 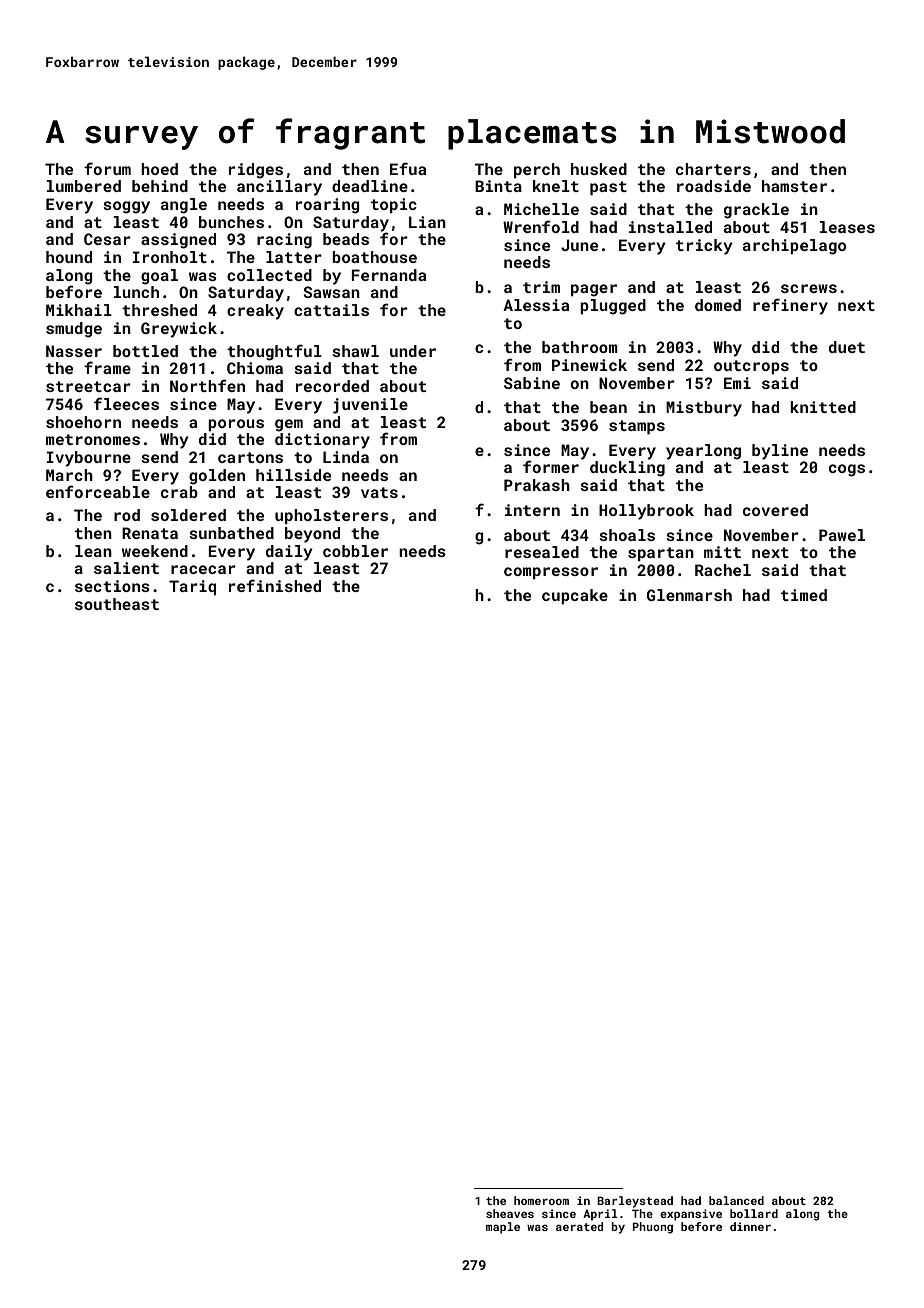 I want to click on sheaves, so click(x=510, y=1213).
